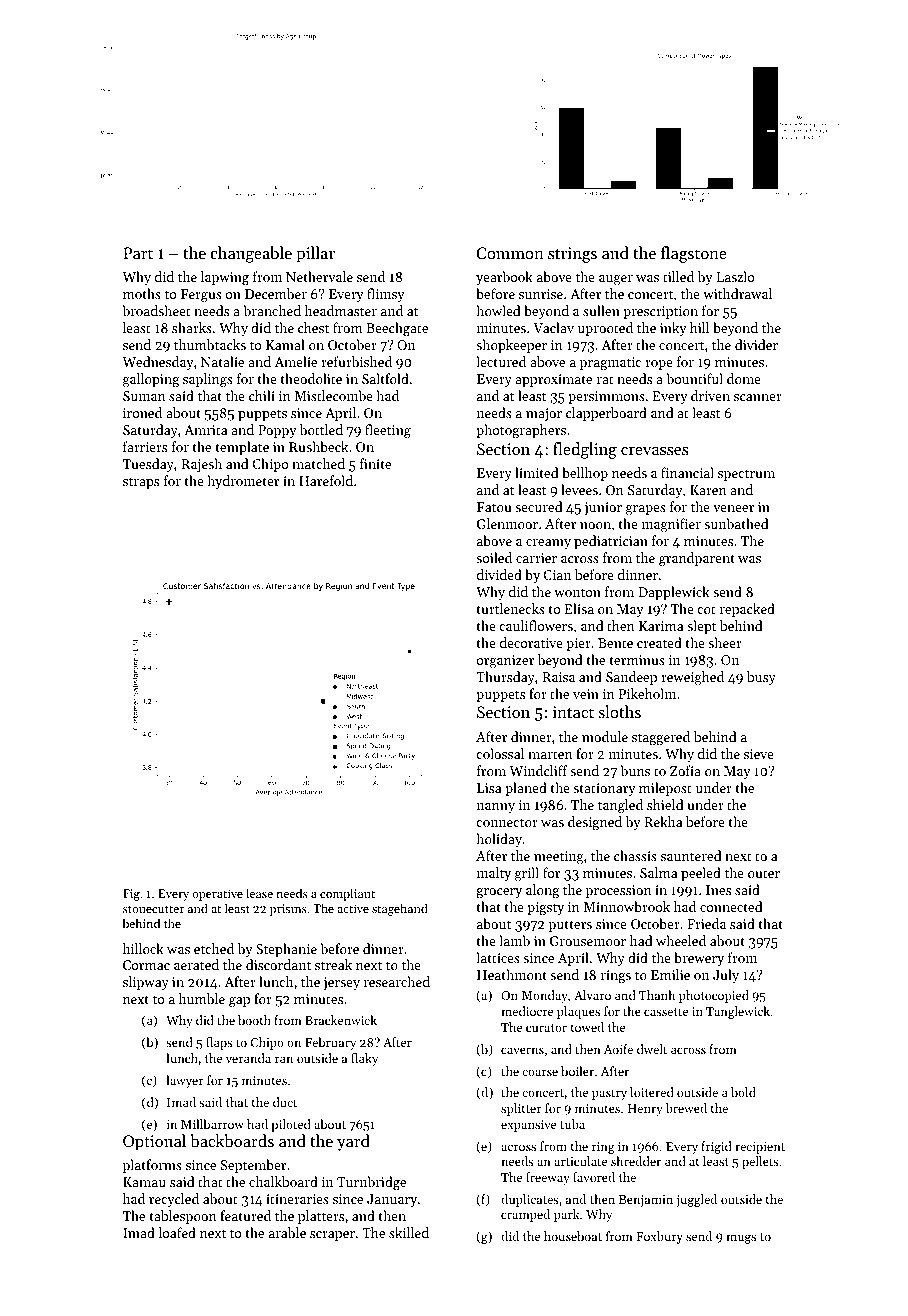  What do you see at coordinates (371, 1183) in the page?
I see `Turnbridge` at bounding box center [371, 1183].
